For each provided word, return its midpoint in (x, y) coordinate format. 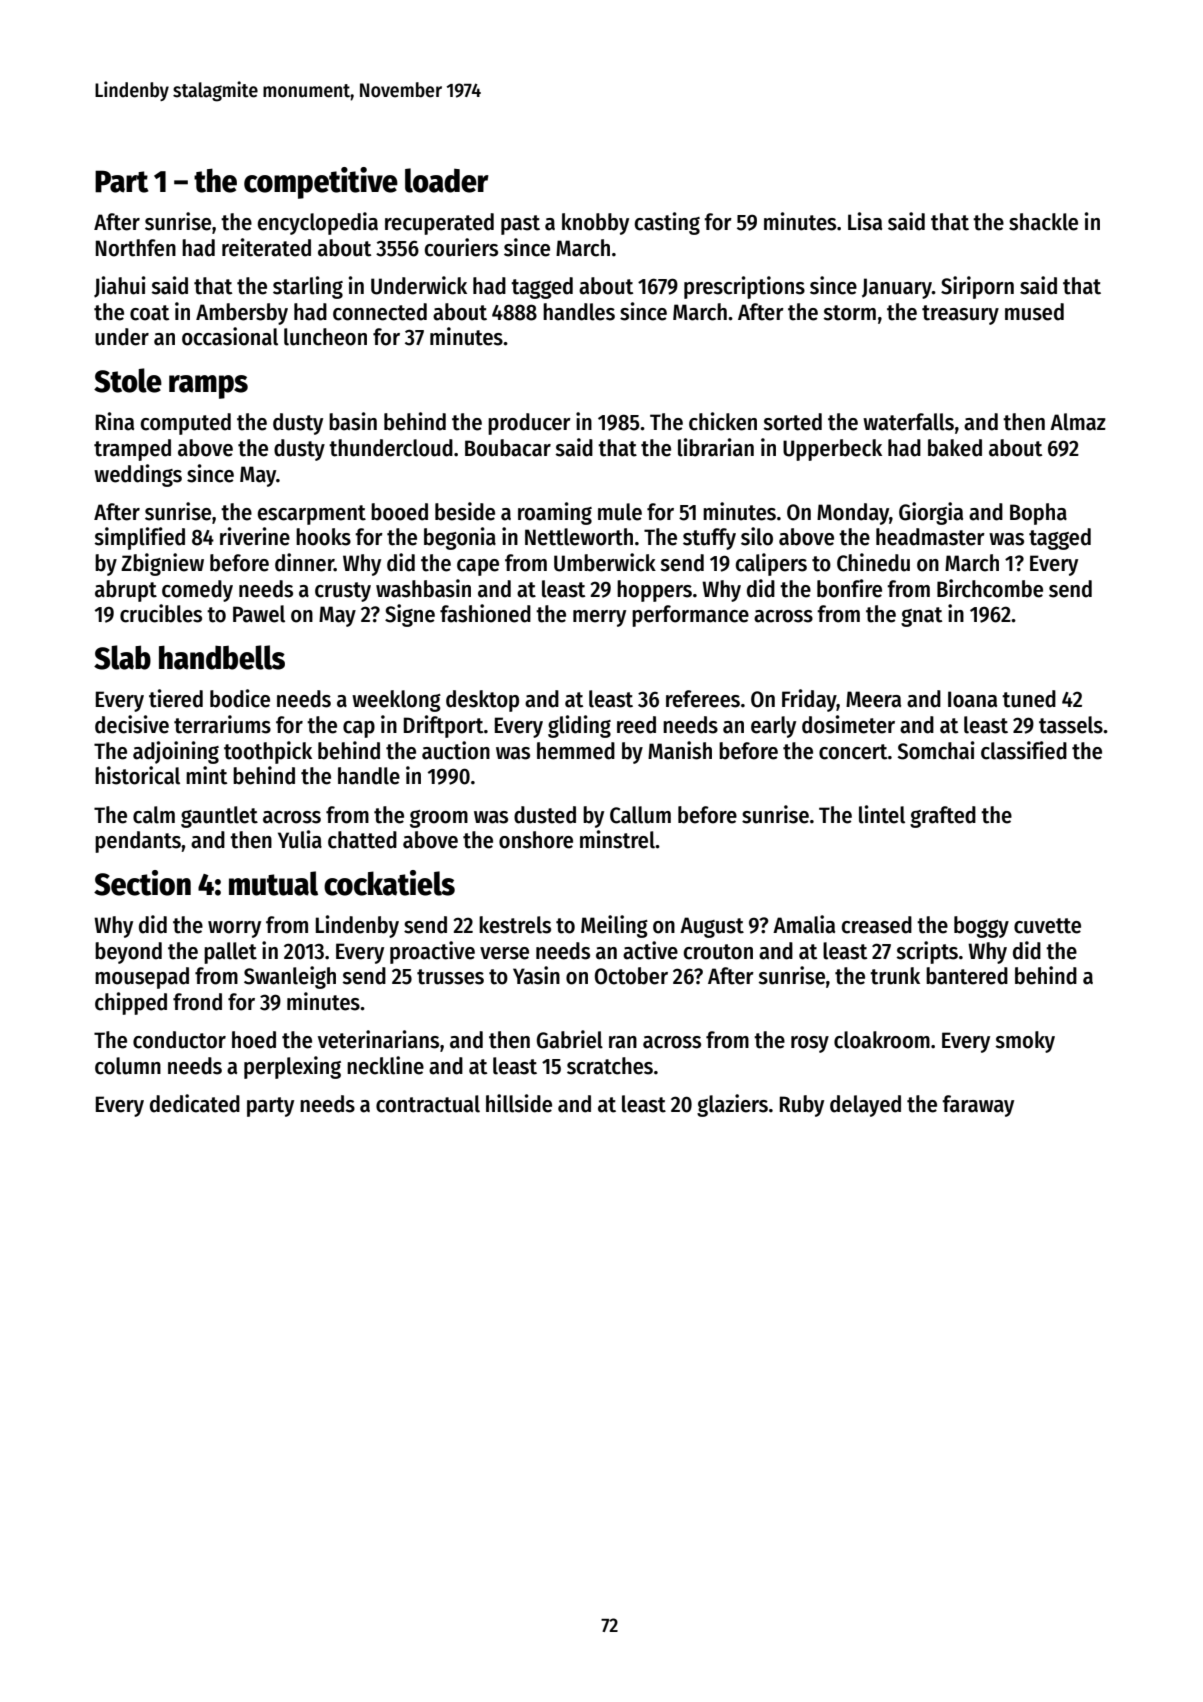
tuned (1029, 699)
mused (1034, 312)
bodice (240, 698)
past (520, 225)
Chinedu (873, 562)
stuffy (709, 539)
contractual (428, 1104)
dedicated (195, 1103)
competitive (321, 183)
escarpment (312, 515)
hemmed (576, 751)
